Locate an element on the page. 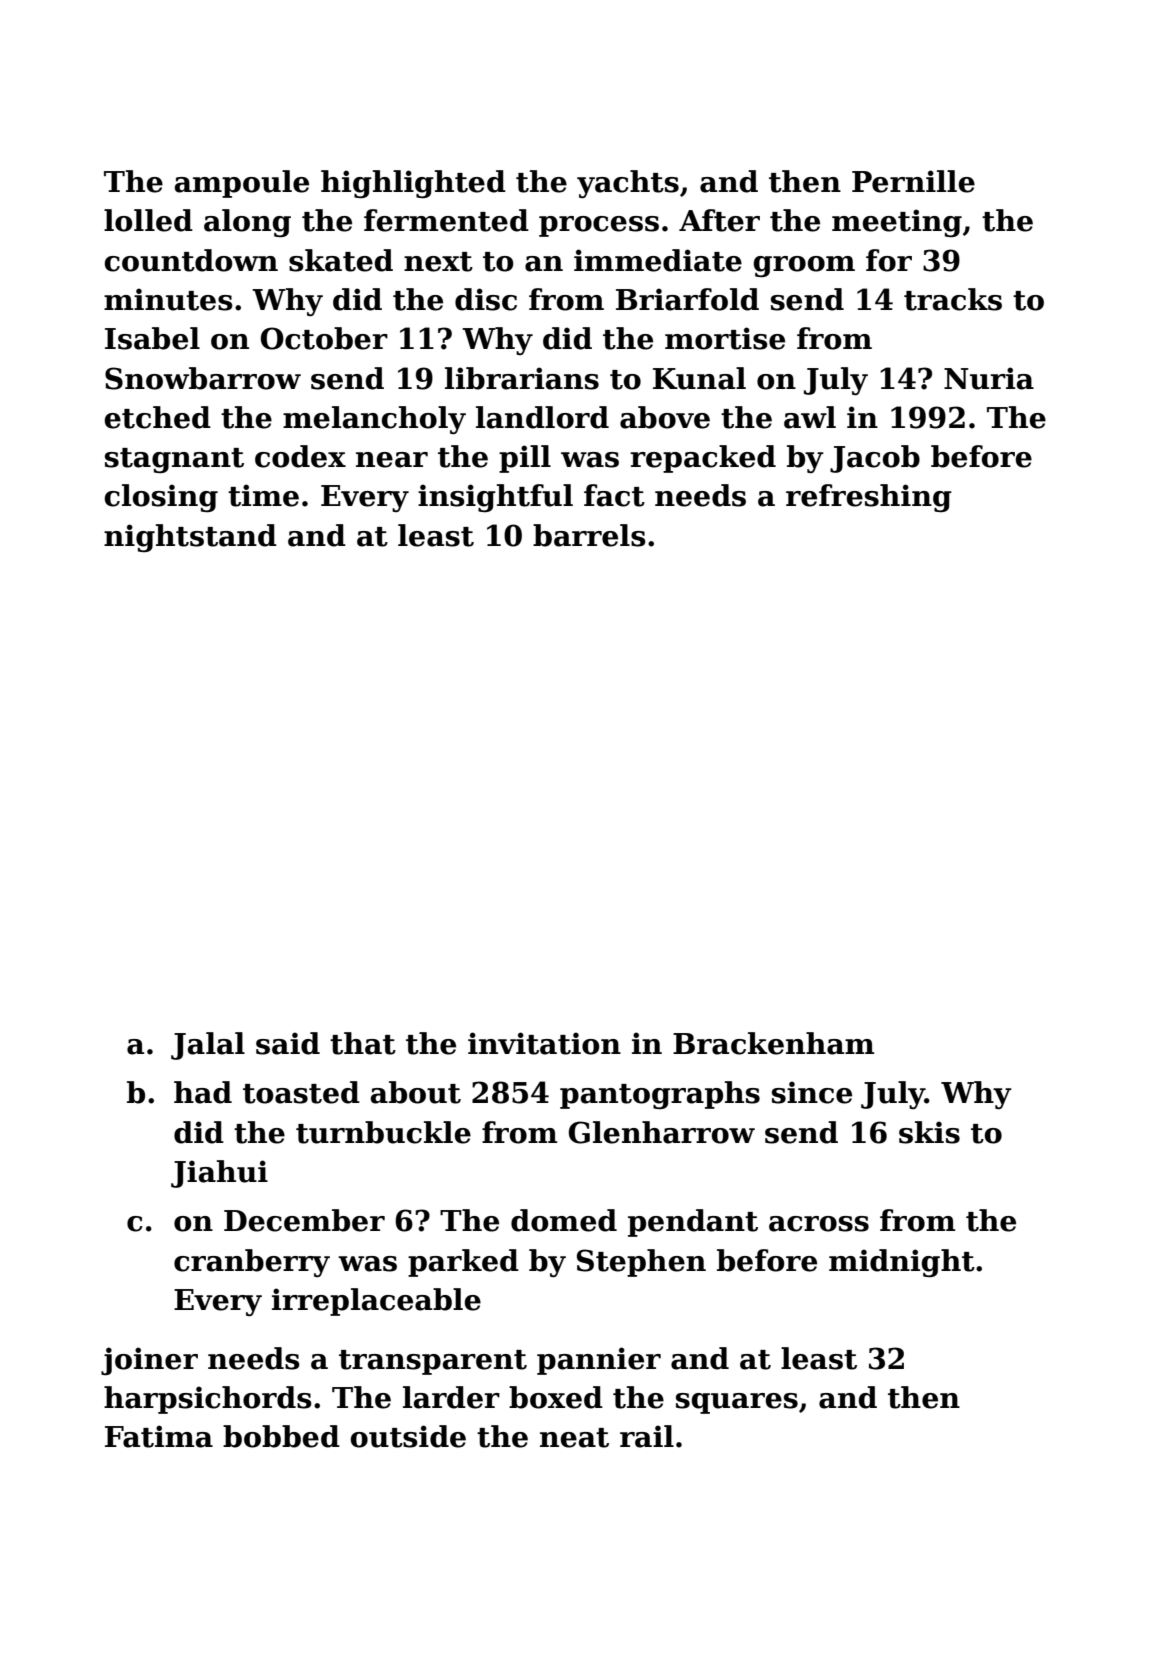 This page has width=1165, height=1654. Brackenham is located at coordinates (773, 1043).
